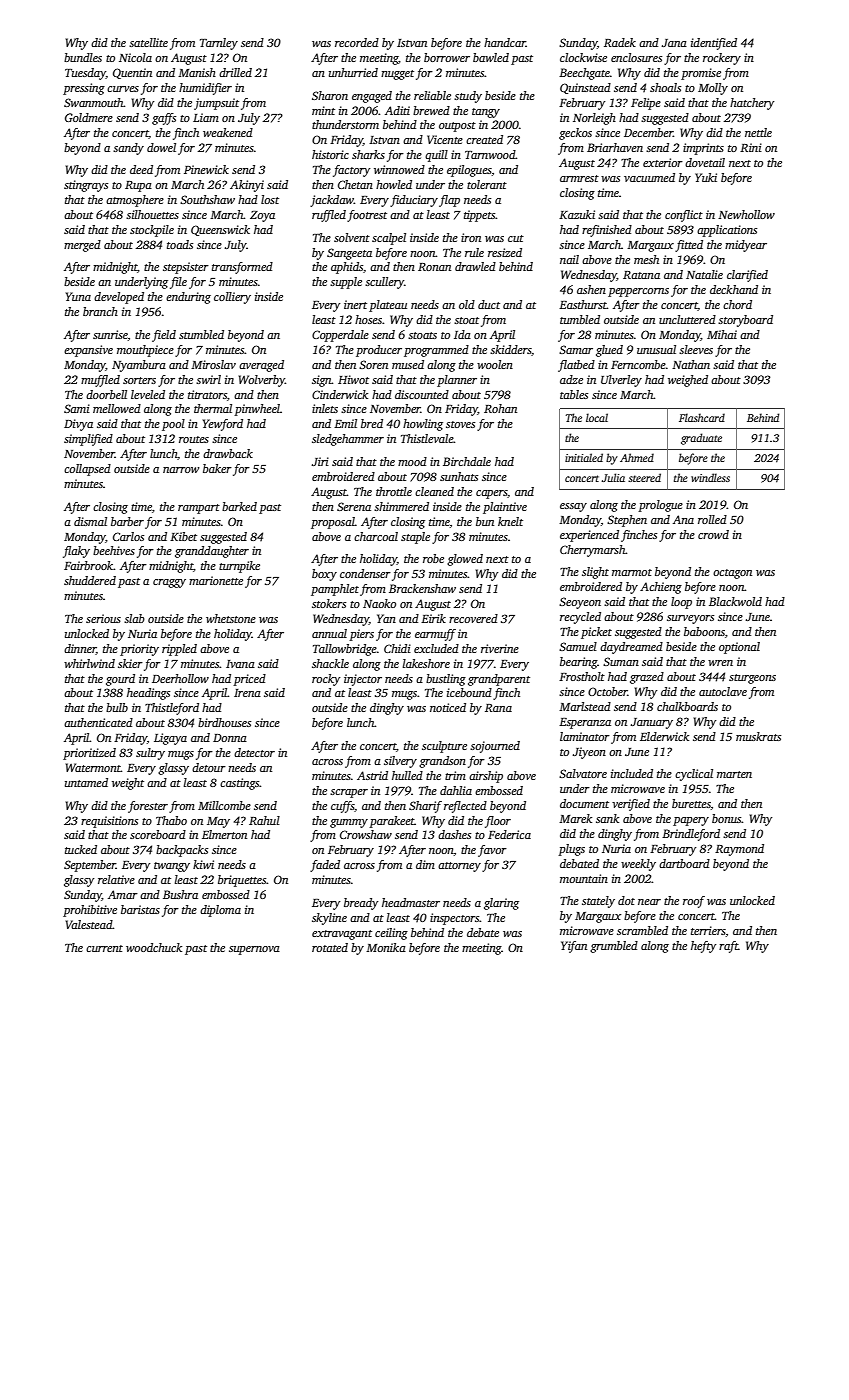 The width and height of the document is (849, 1400). What do you see at coordinates (368, 319) in the document?
I see `hoses` at bounding box center [368, 319].
